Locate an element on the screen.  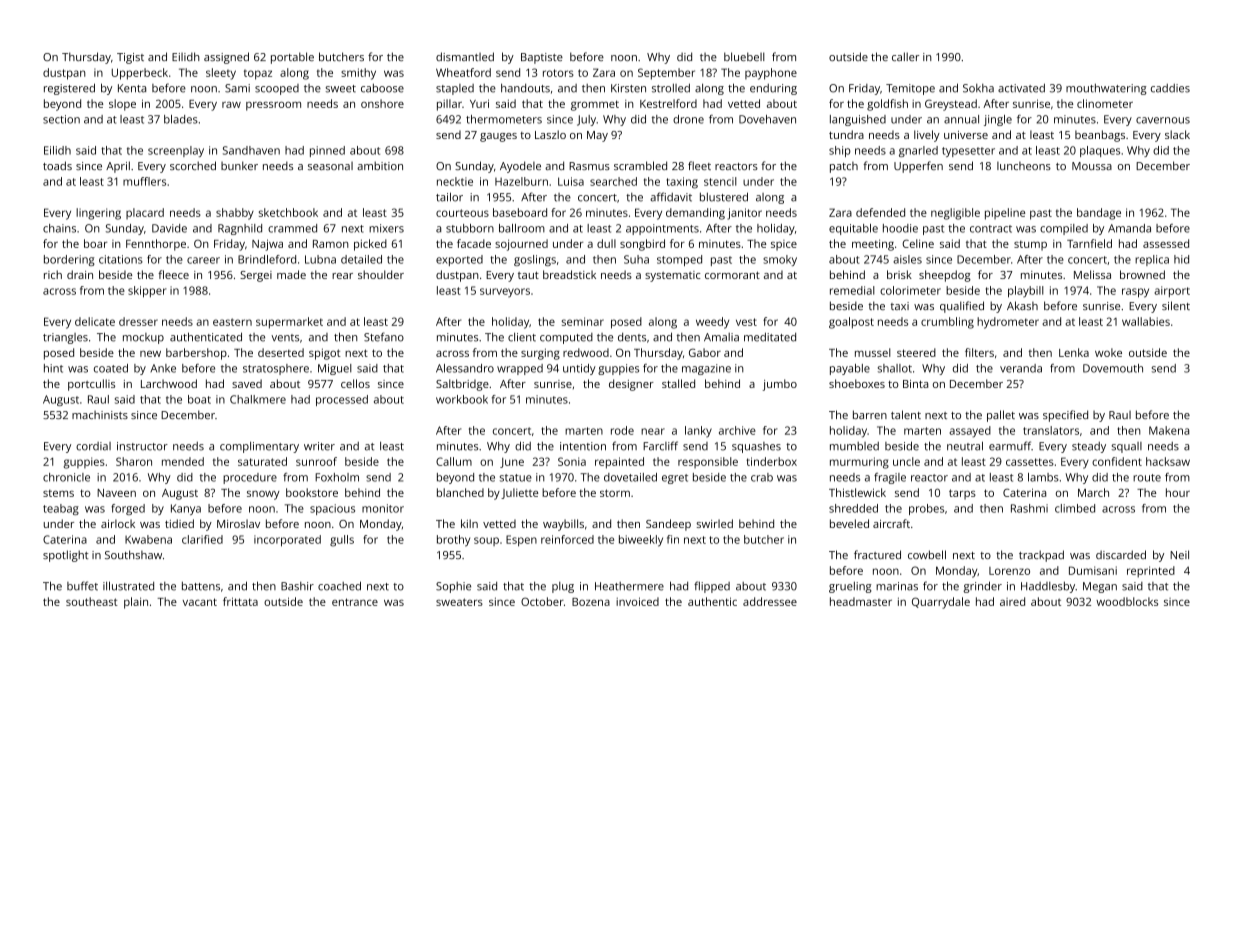
eastern is located at coordinates (232, 322).
